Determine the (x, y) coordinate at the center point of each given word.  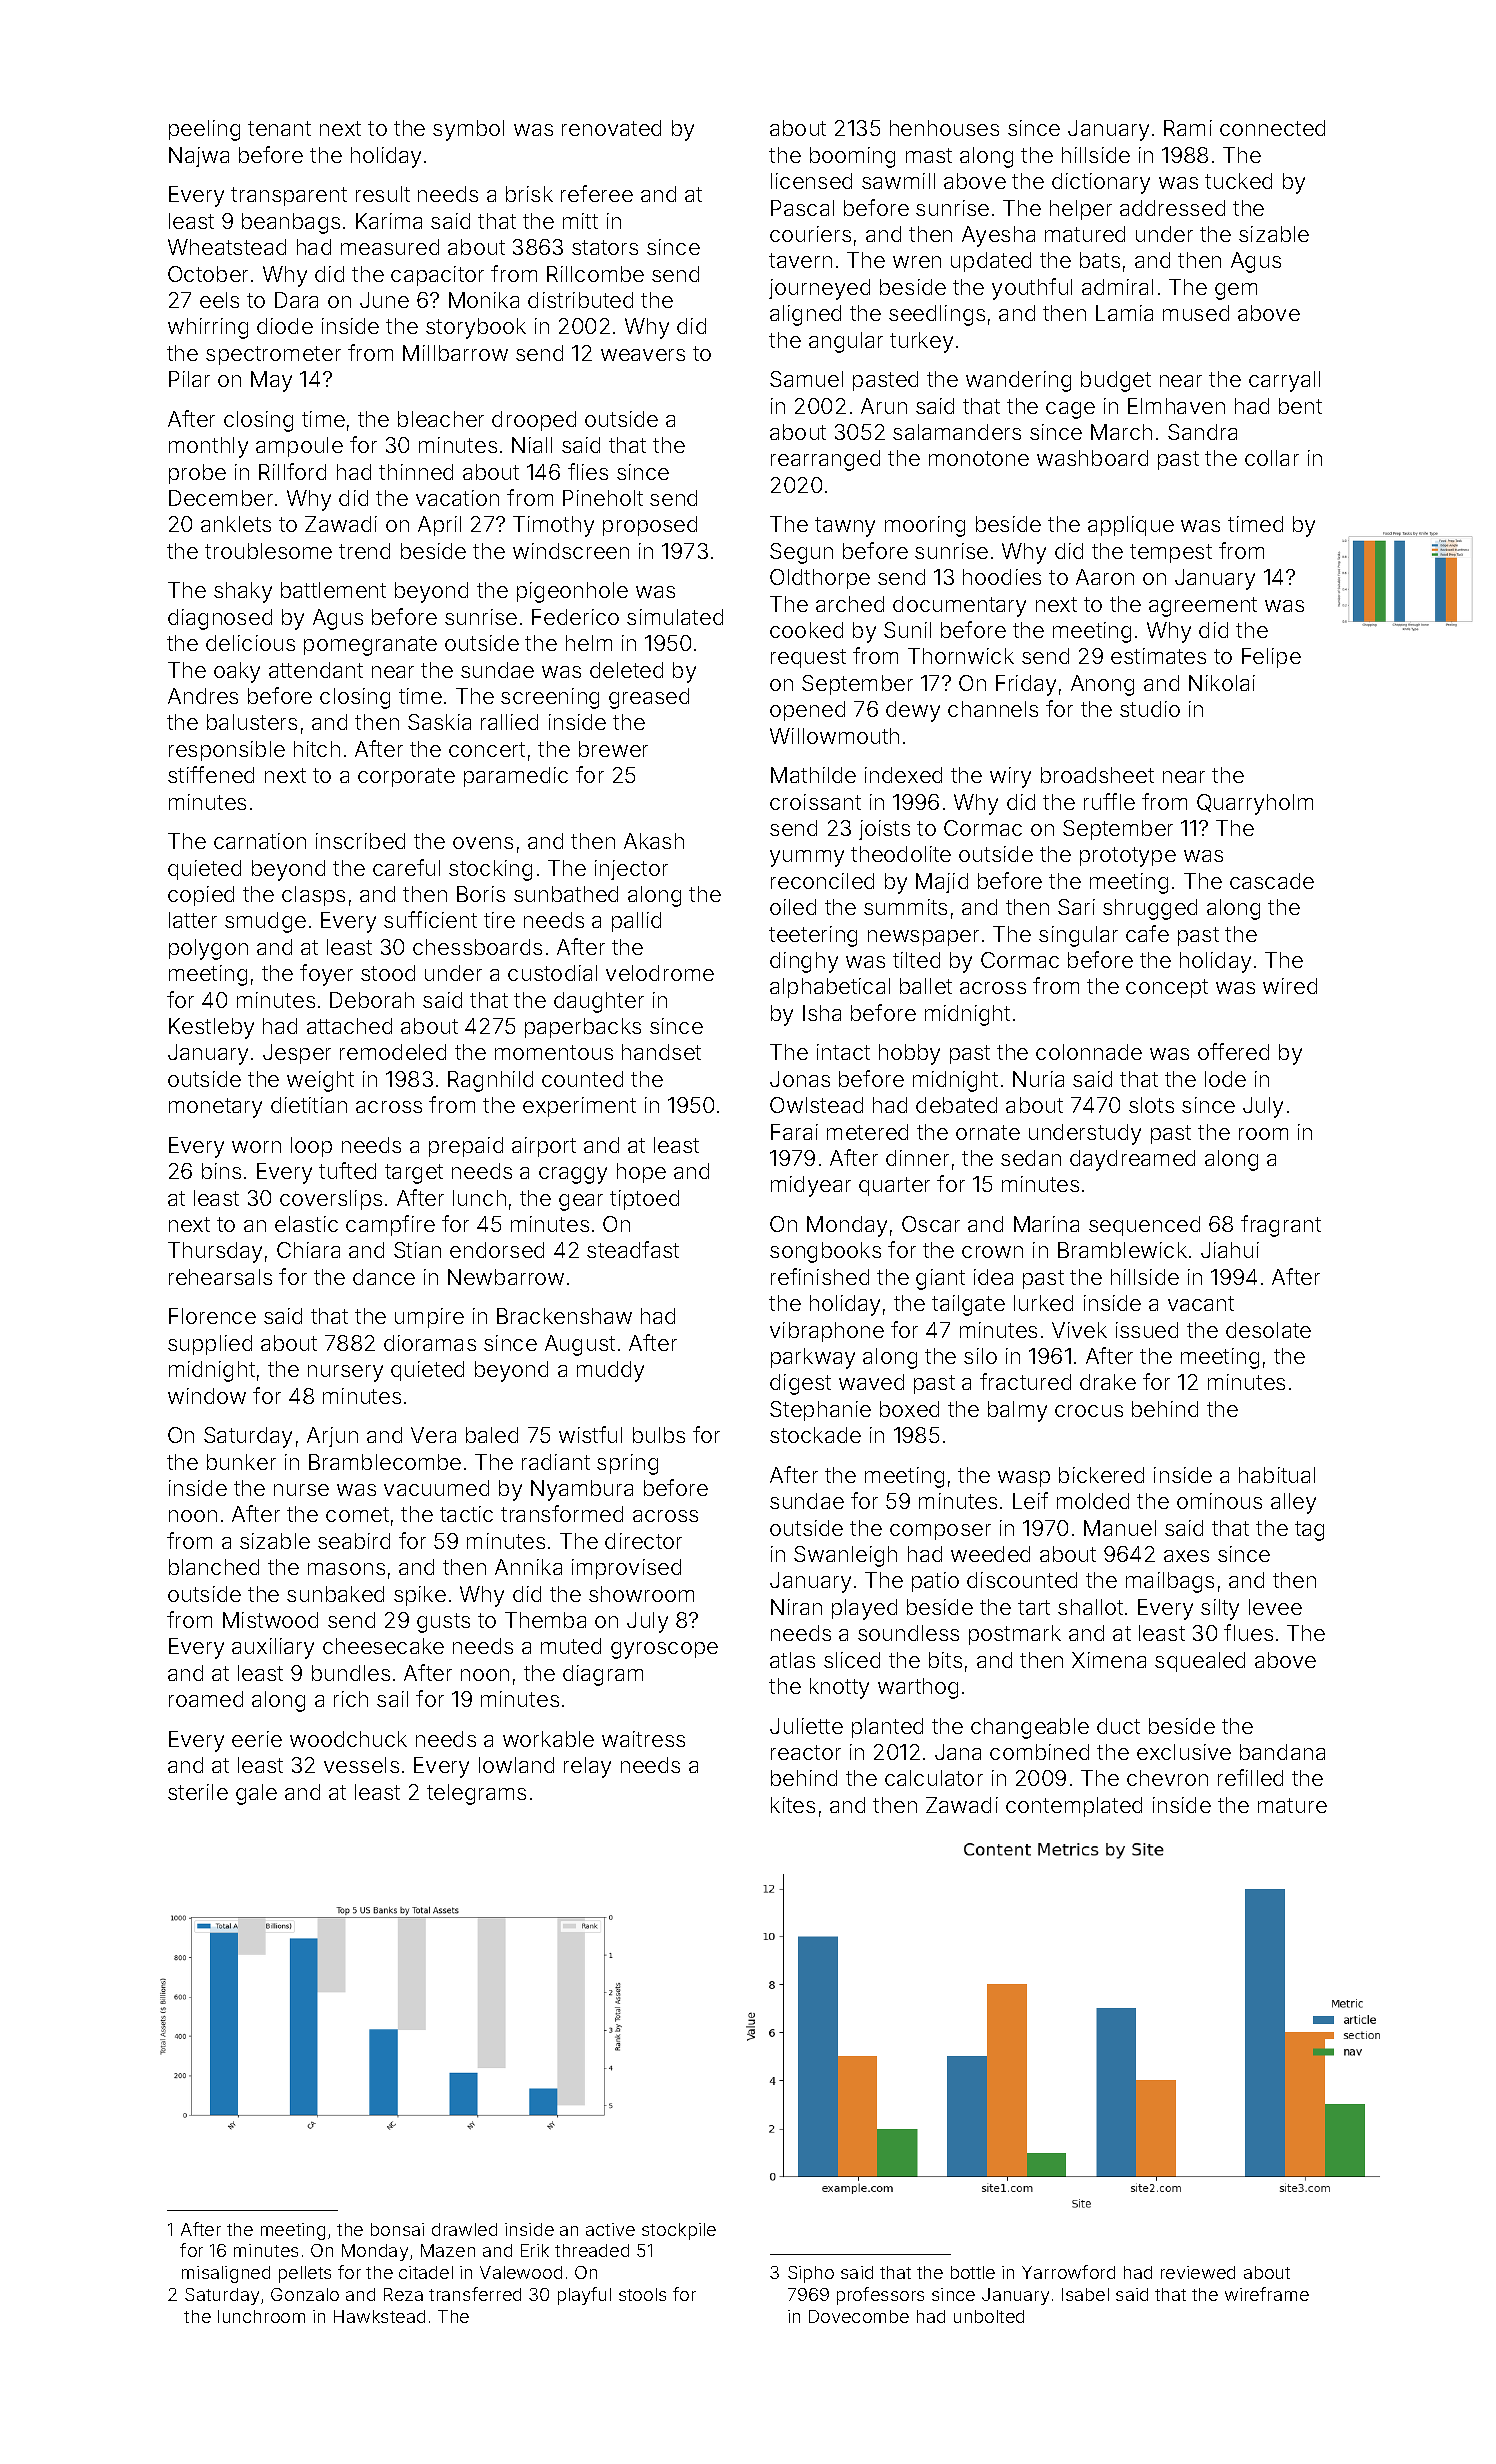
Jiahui (1230, 1250)
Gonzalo (305, 2294)
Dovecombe (859, 2316)
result (383, 194)
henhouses (944, 128)
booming (852, 157)
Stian (417, 1250)
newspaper (923, 938)
